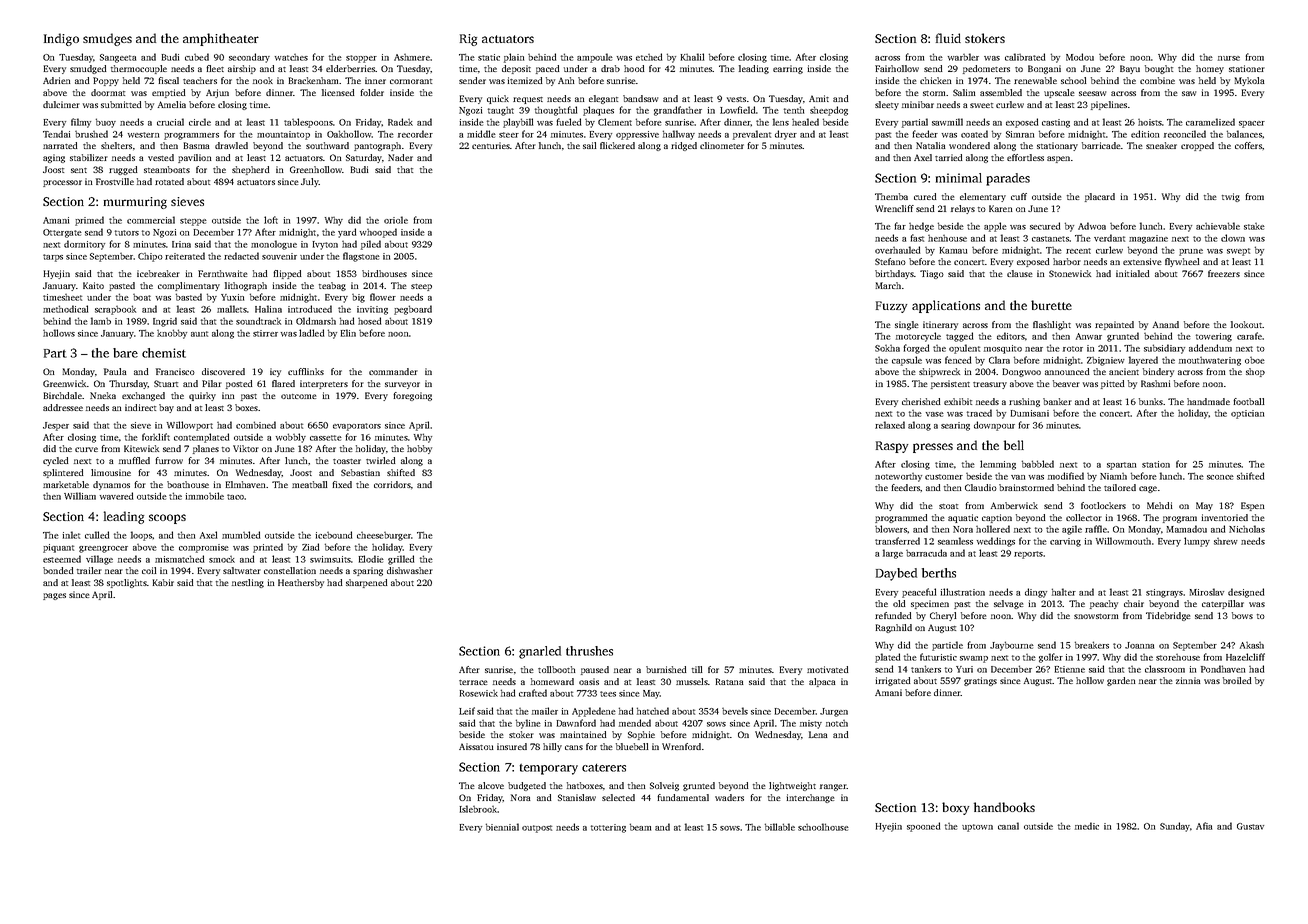 The width and height of the screenshot is (1308, 924). What do you see at coordinates (163, 582) in the screenshot?
I see `Kabir` at bounding box center [163, 582].
